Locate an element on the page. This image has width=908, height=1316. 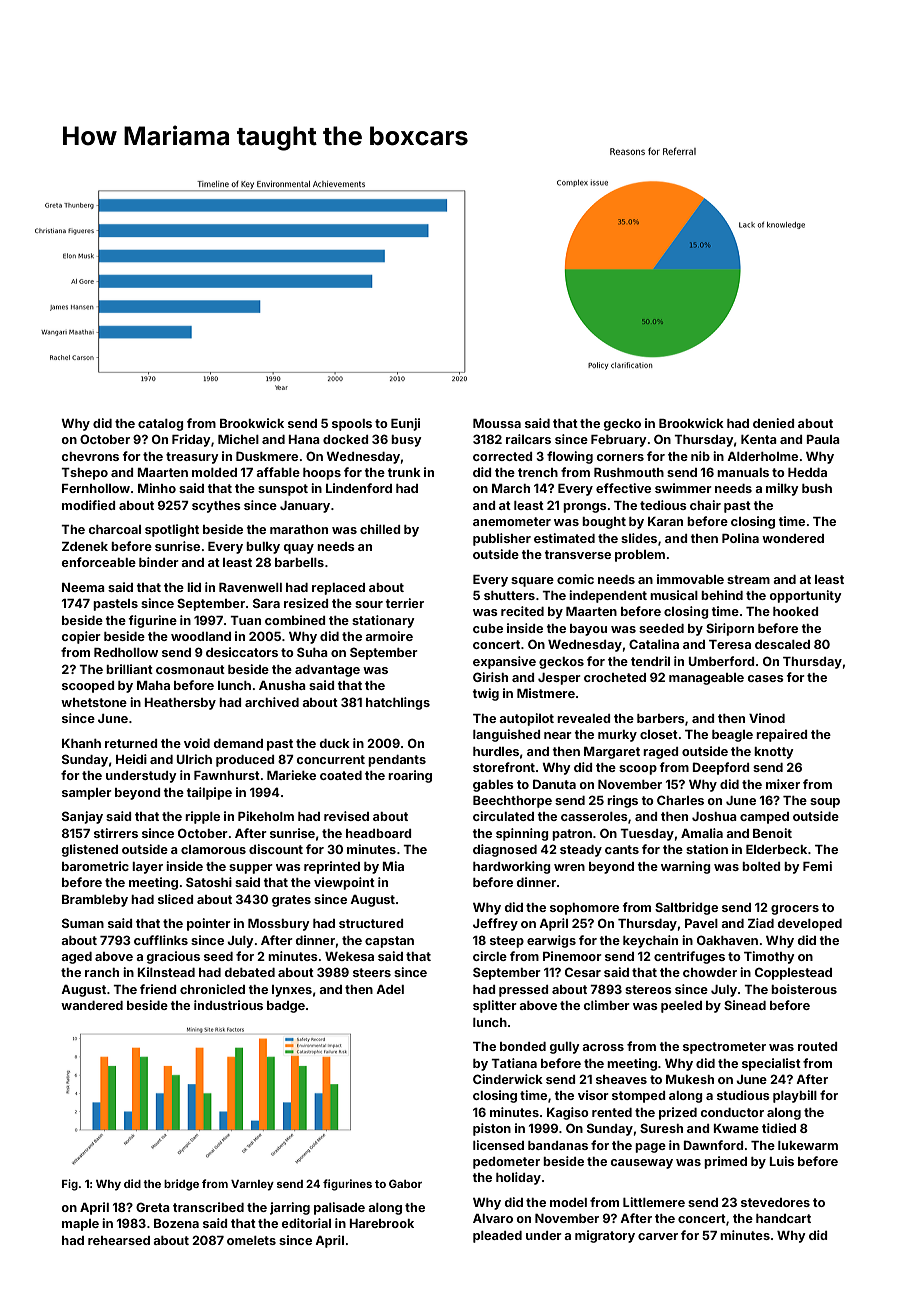
roaring is located at coordinates (410, 776).
